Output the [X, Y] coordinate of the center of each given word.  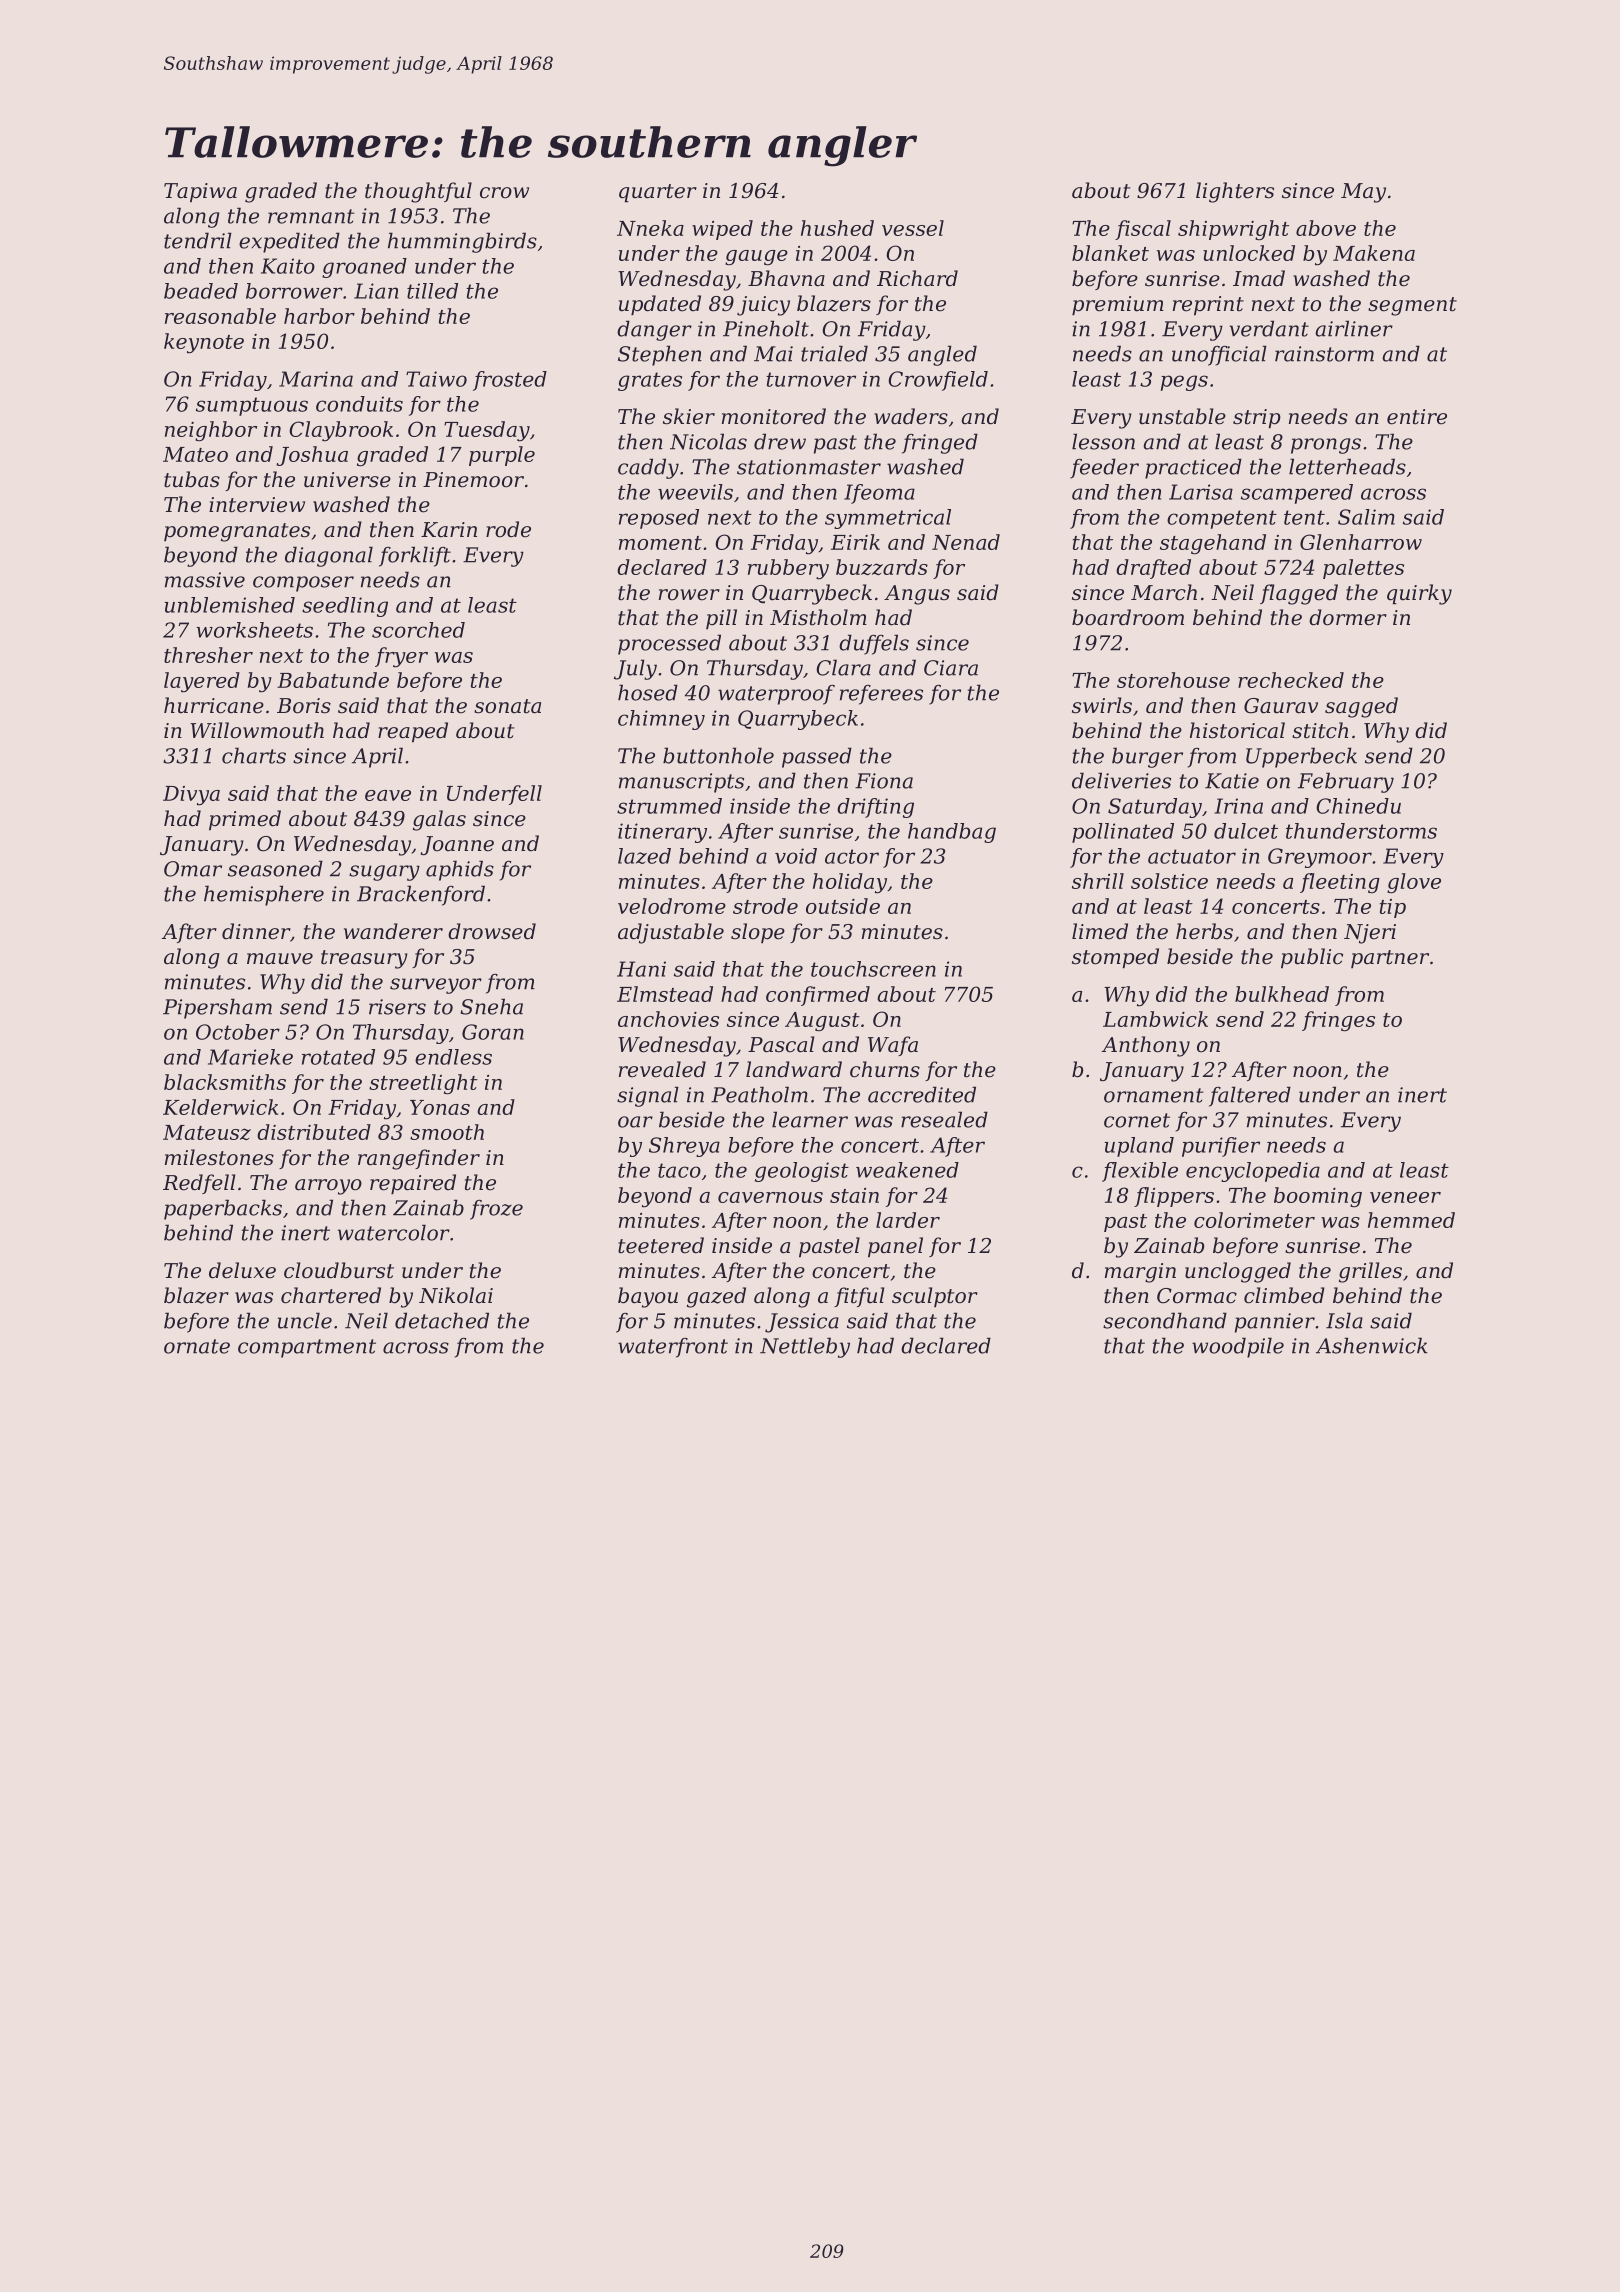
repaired [413, 1184]
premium [1118, 306]
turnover [811, 379]
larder [908, 1220]
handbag [952, 833]
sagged [1361, 707]
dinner [256, 931]
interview [257, 505]
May [1363, 193]
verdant [1269, 328]
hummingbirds [462, 242]
